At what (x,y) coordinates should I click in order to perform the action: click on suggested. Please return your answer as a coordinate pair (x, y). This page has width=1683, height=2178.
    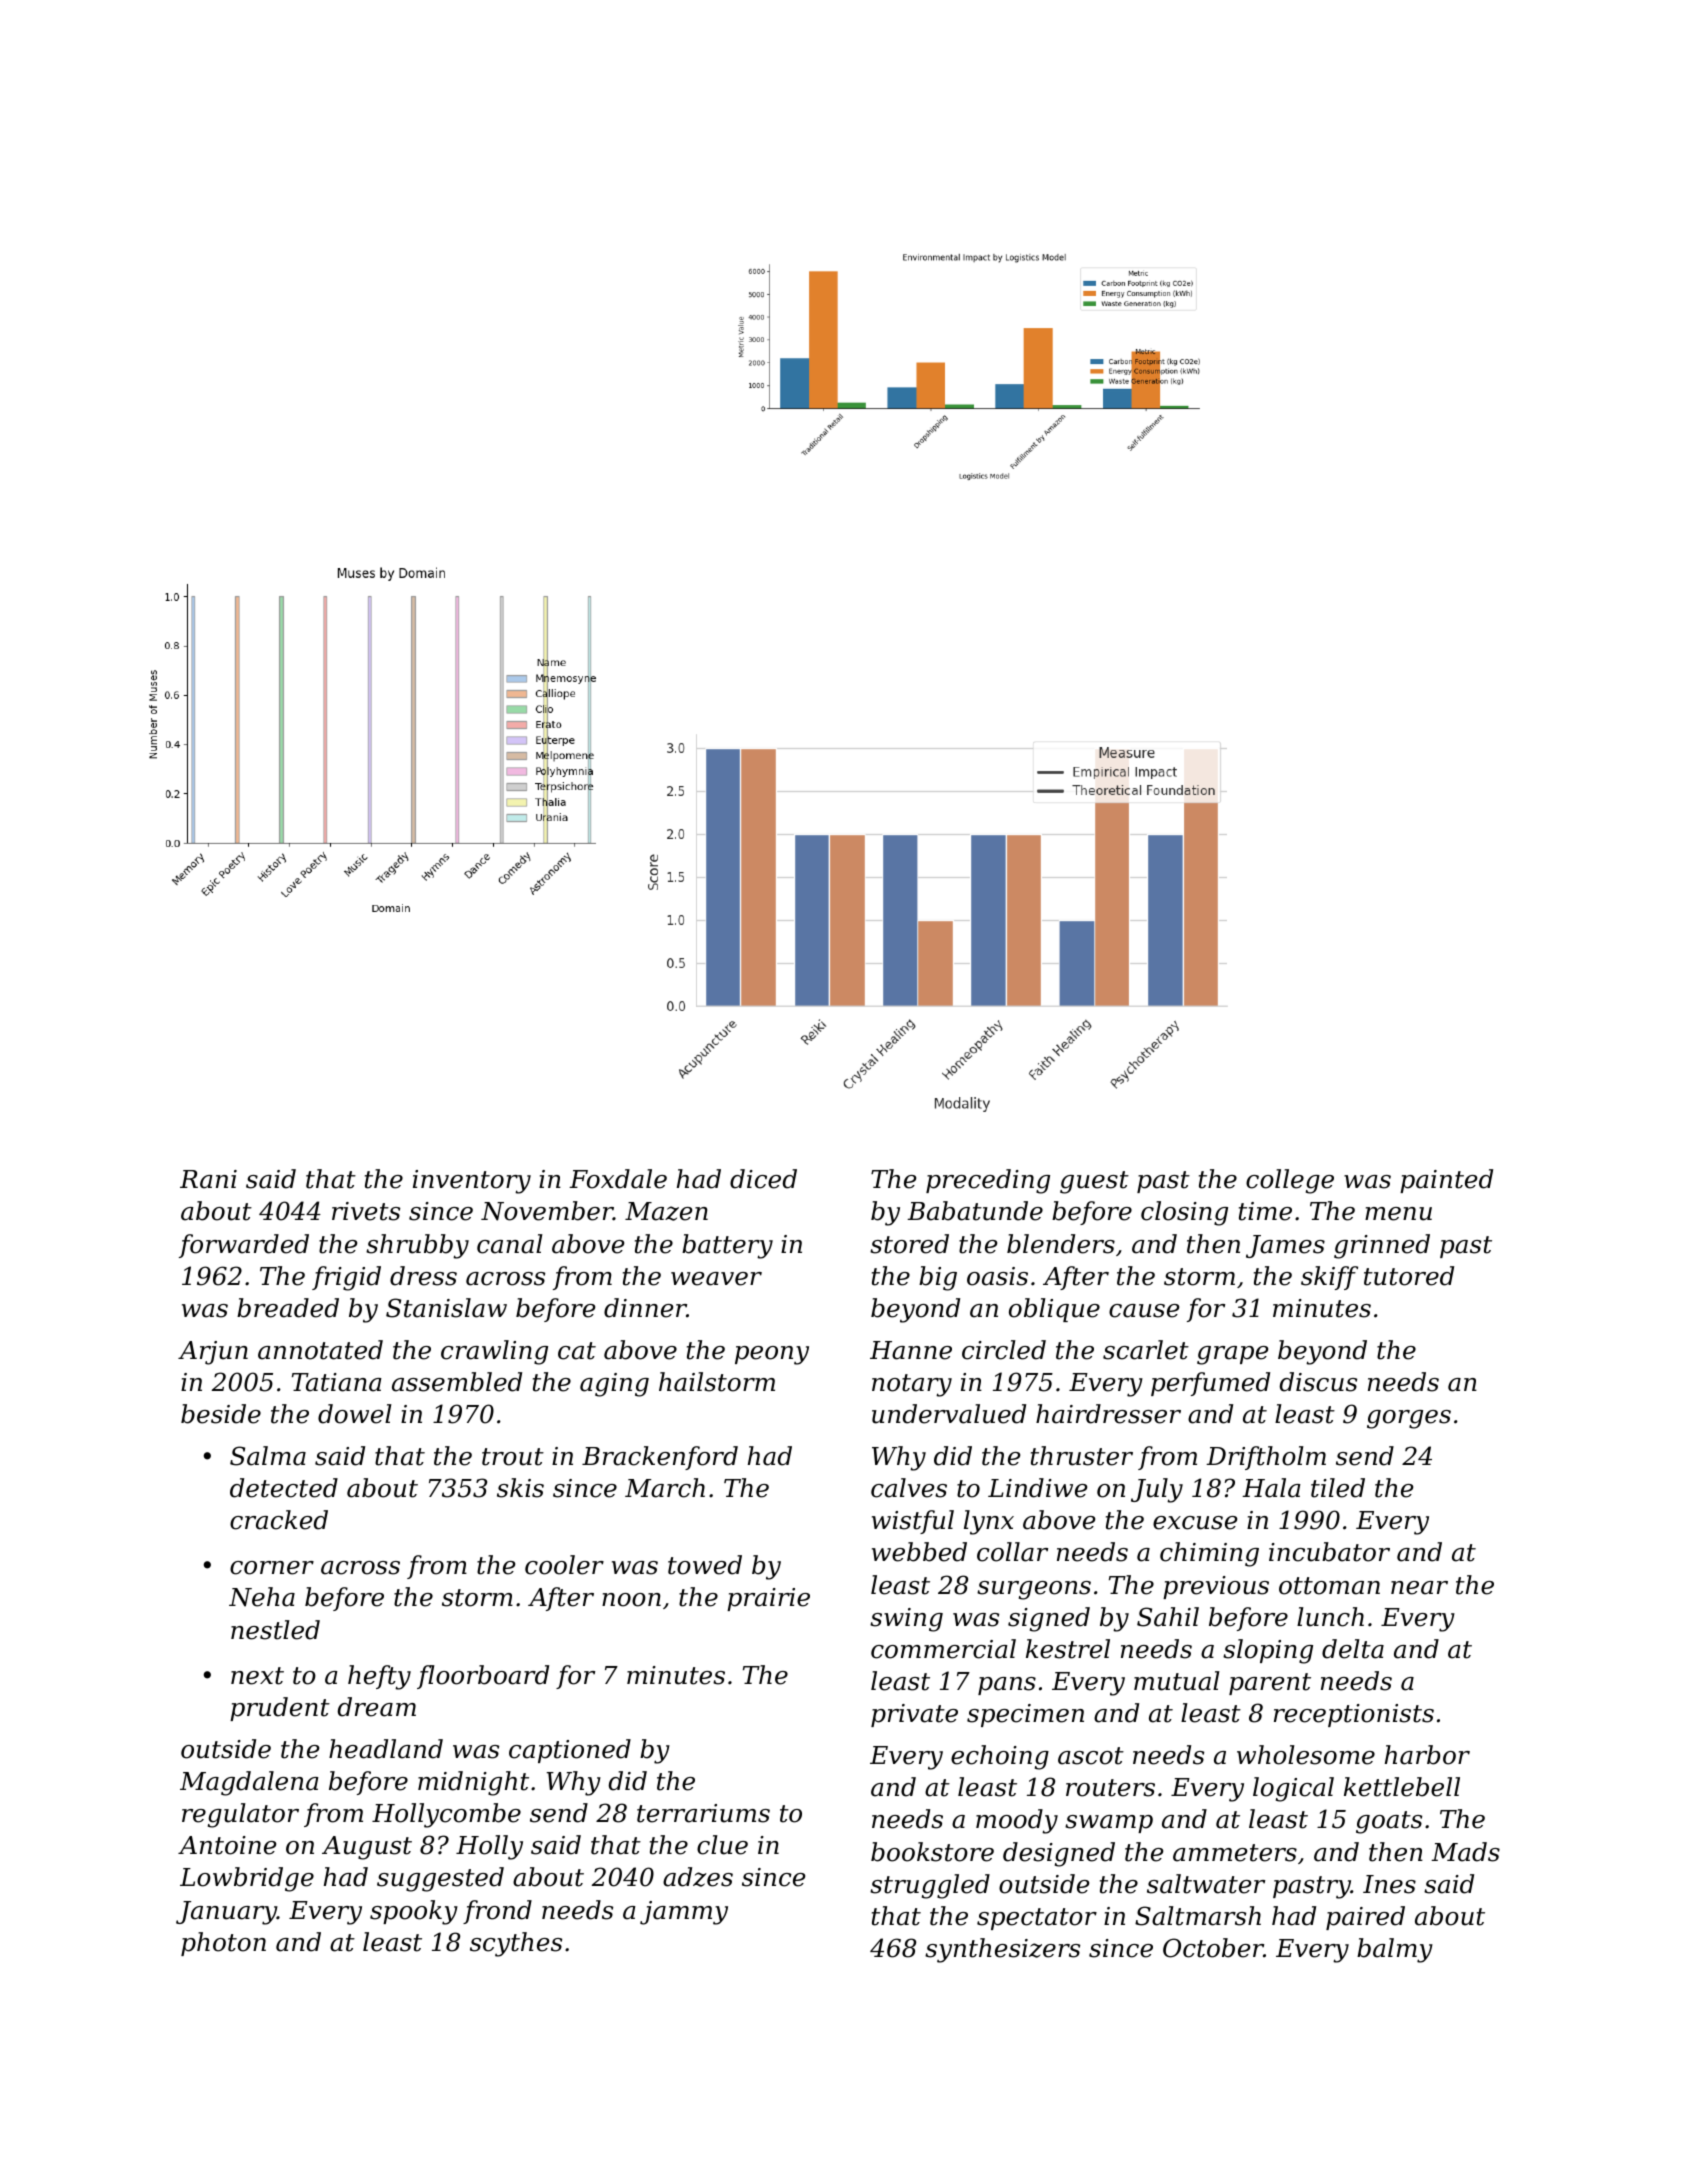
    Looking at the image, I should click on (440, 1879).
